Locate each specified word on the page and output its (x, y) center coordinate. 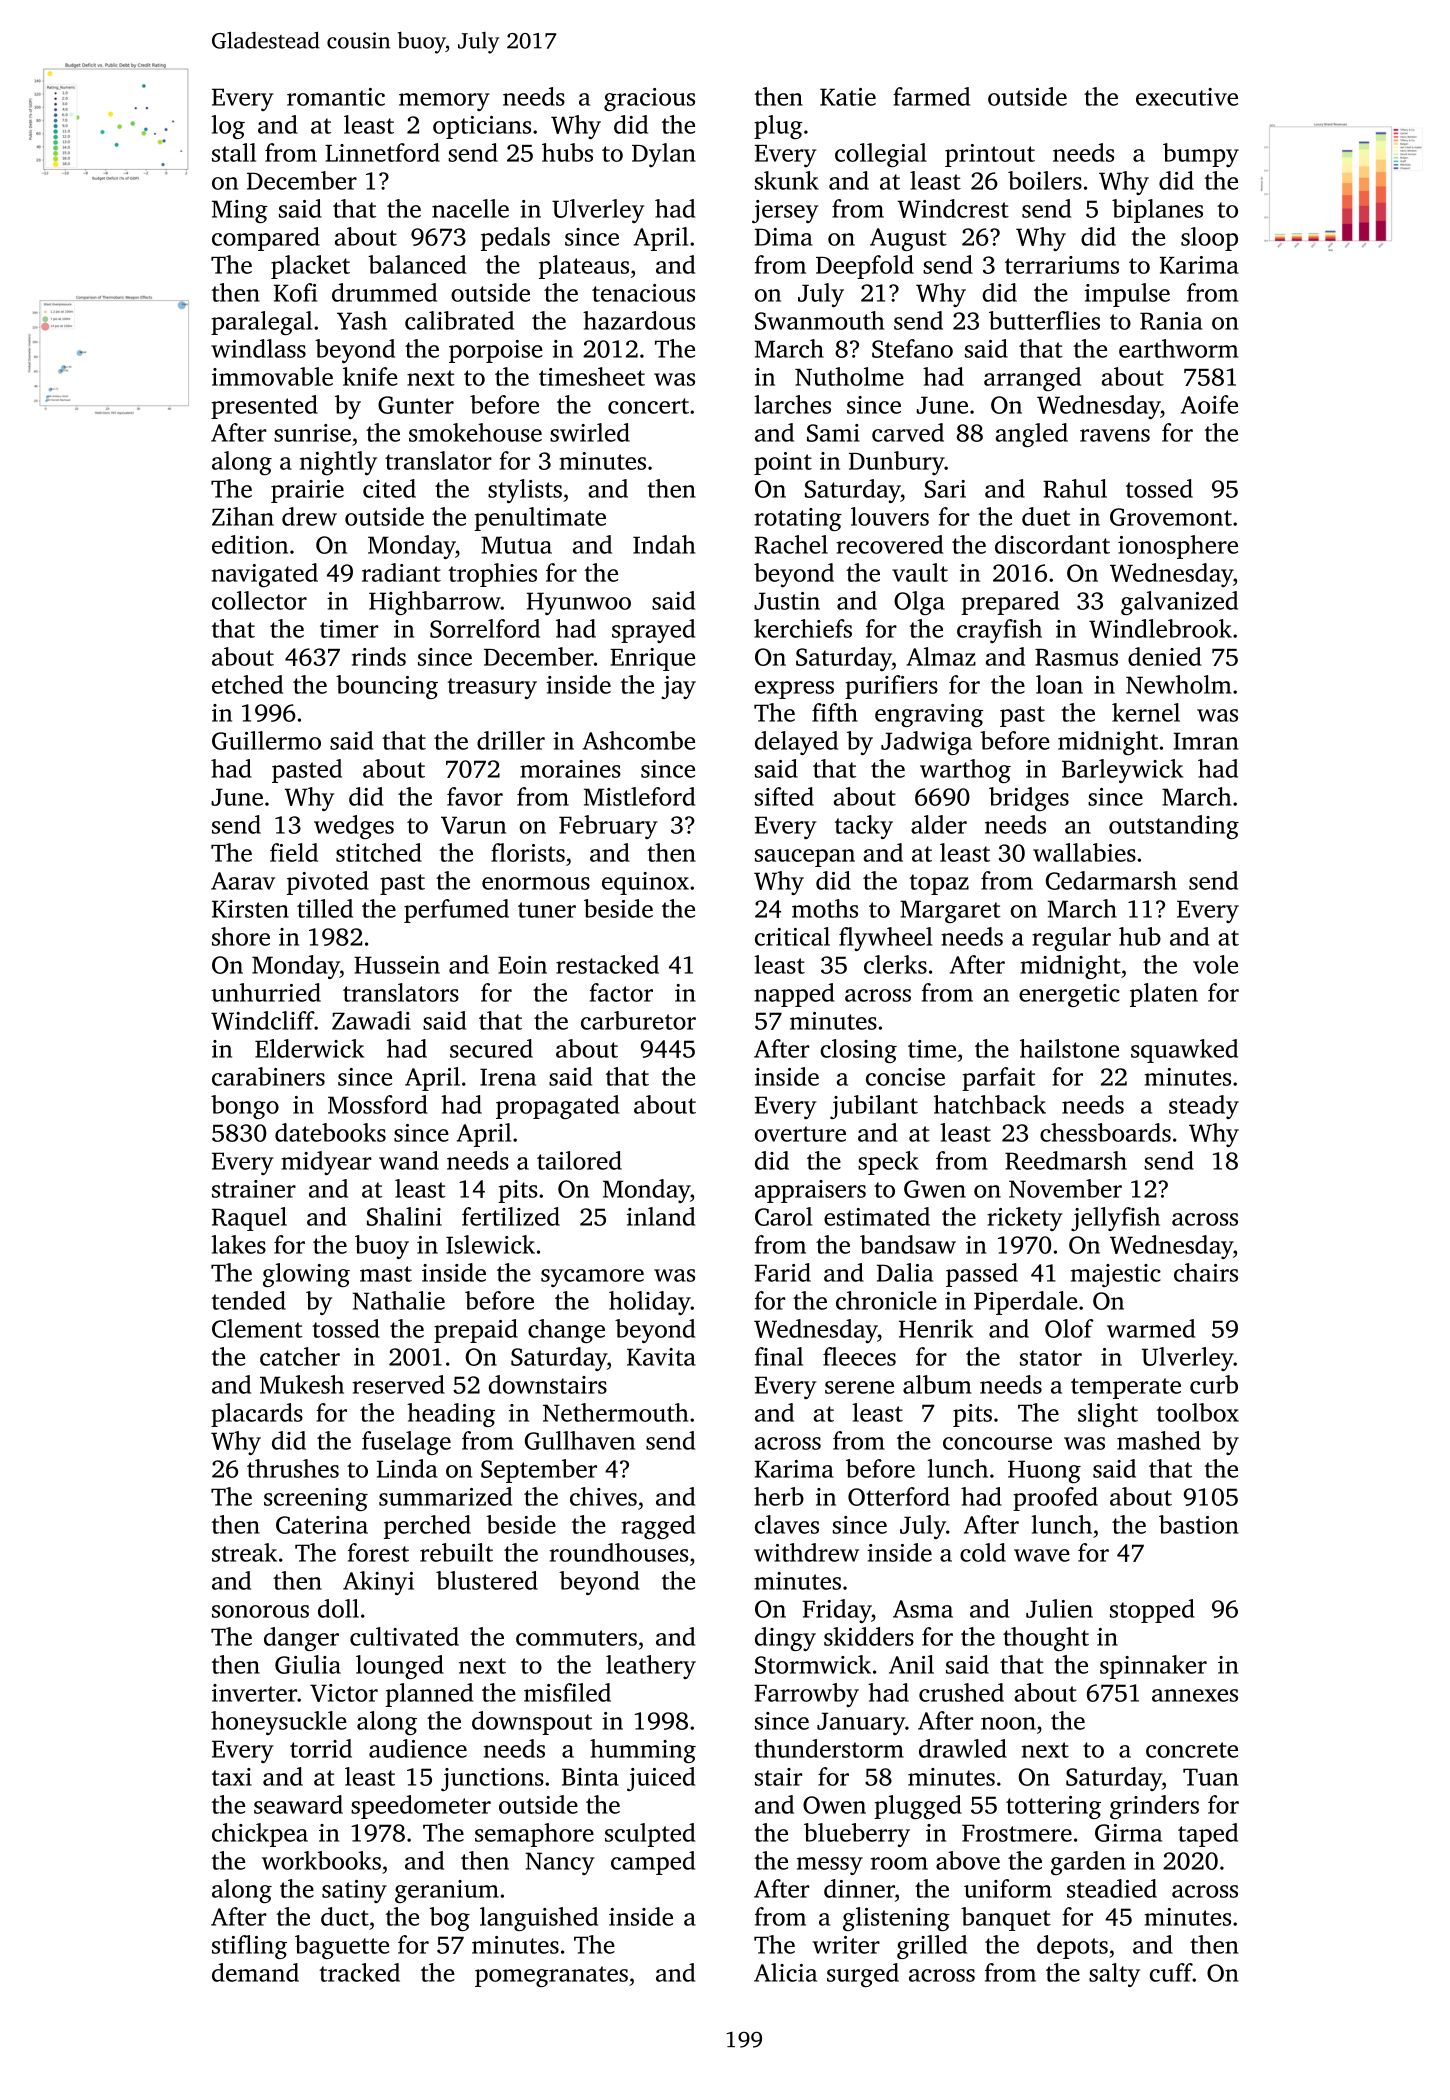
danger (301, 1639)
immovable (272, 376)
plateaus (584, 267)
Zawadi (371, 1020)
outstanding (1174, 827)
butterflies (1044, 320)
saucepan (805, 858)
